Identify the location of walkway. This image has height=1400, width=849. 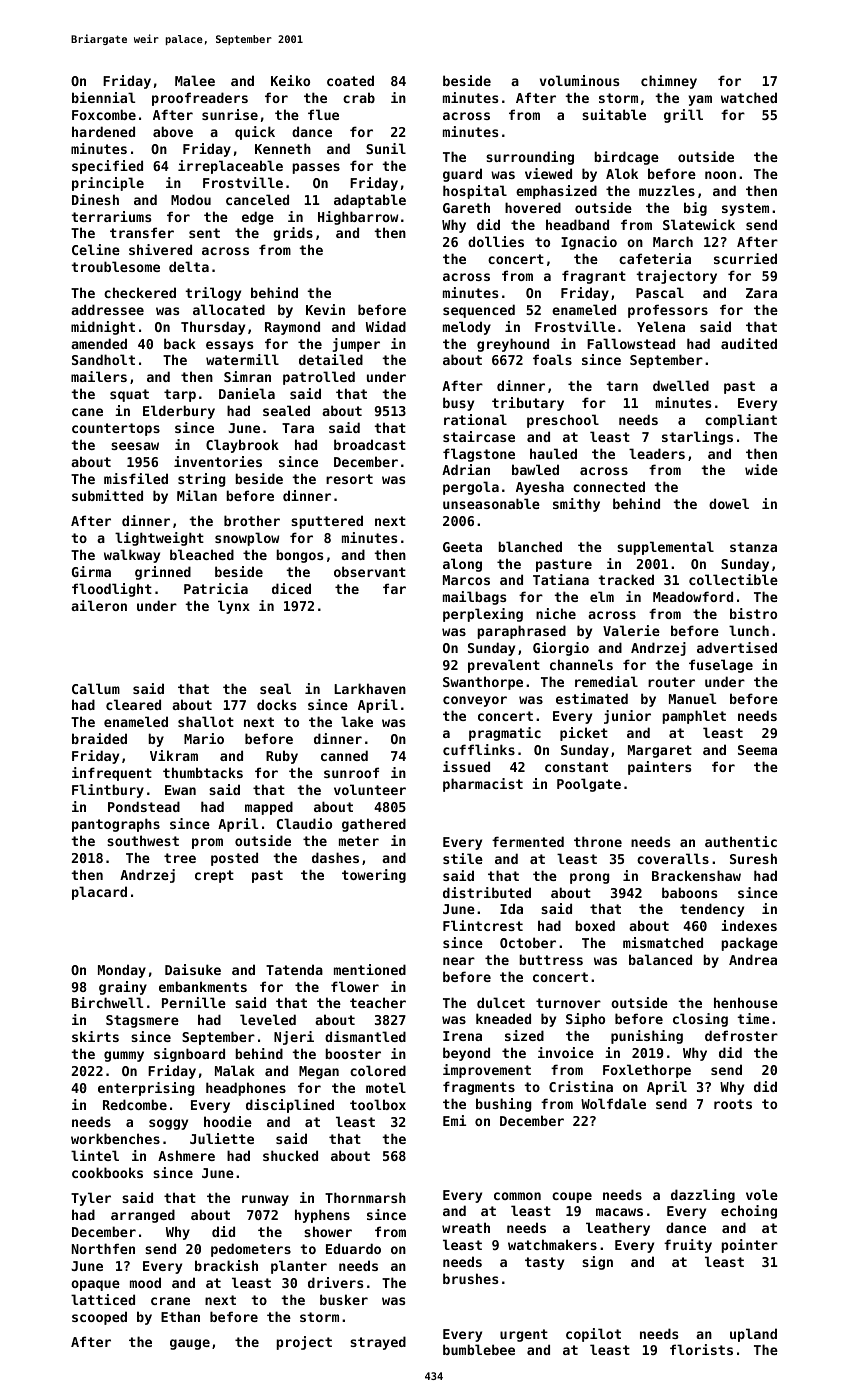
(132, 556).
